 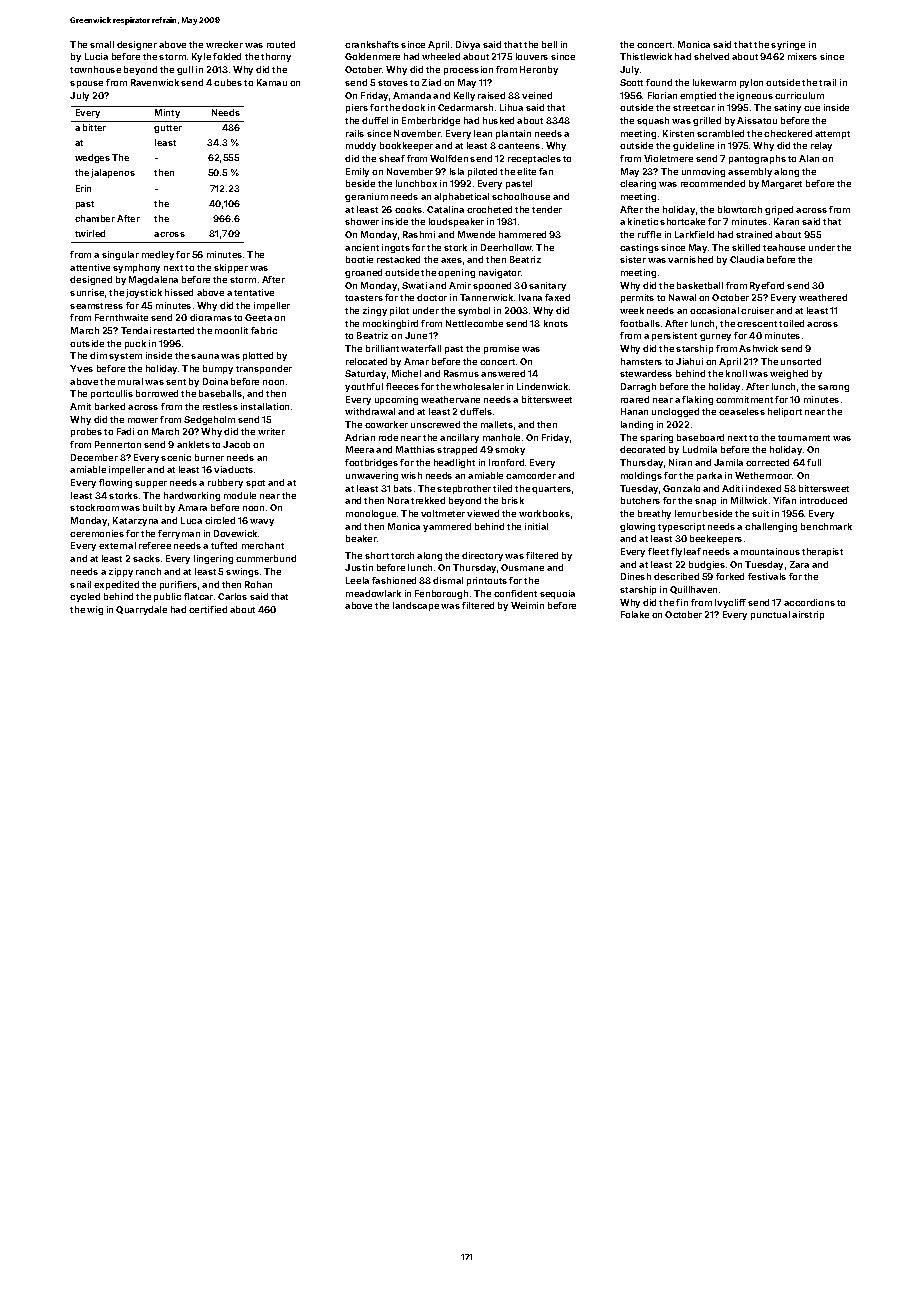 What do you see at coordinates (556, 323) in the document?
I see `knots` at bounding box center [556, 323].
